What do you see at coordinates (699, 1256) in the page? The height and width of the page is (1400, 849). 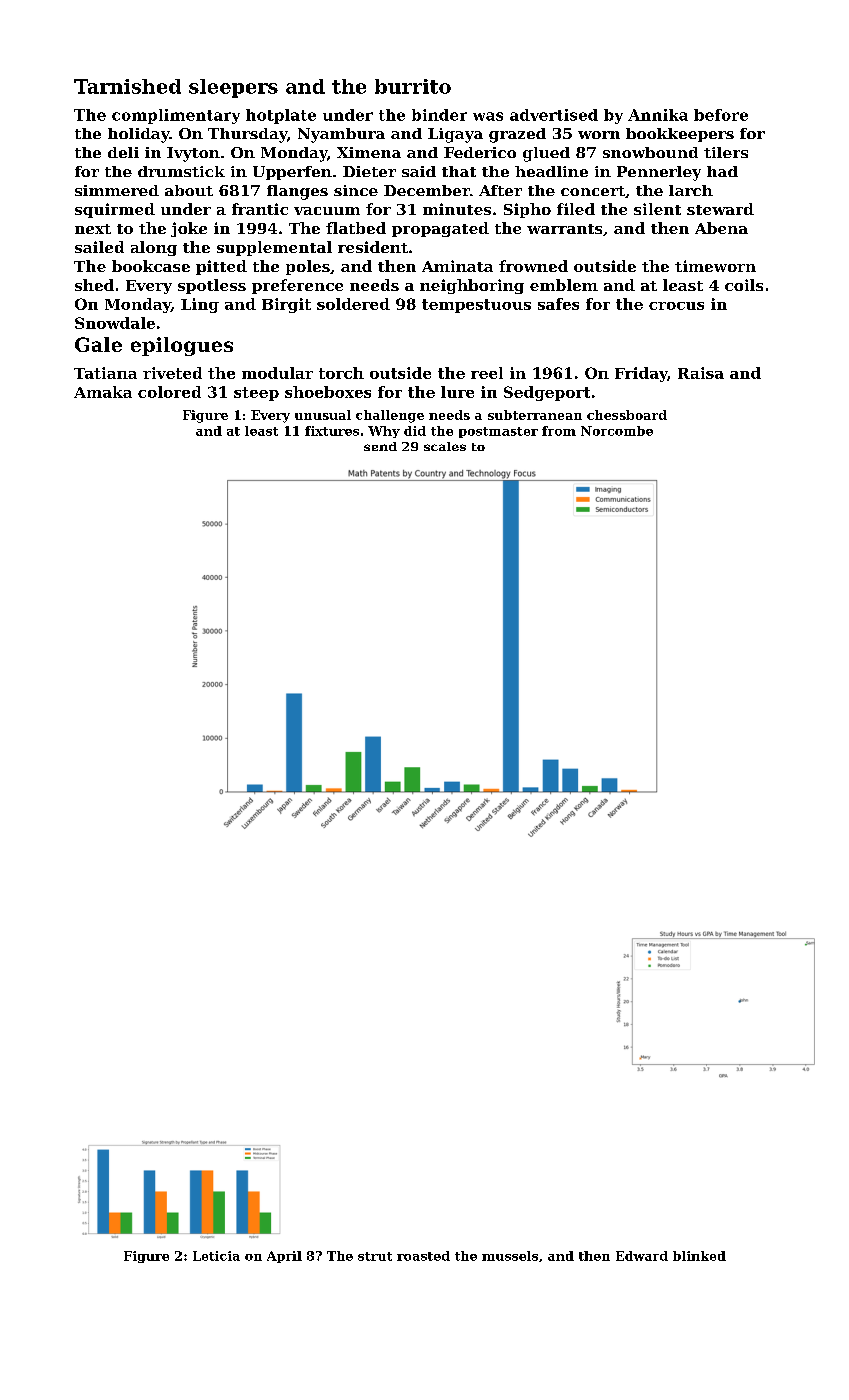 I see `blinked` at bounding box center [699, 1256].
